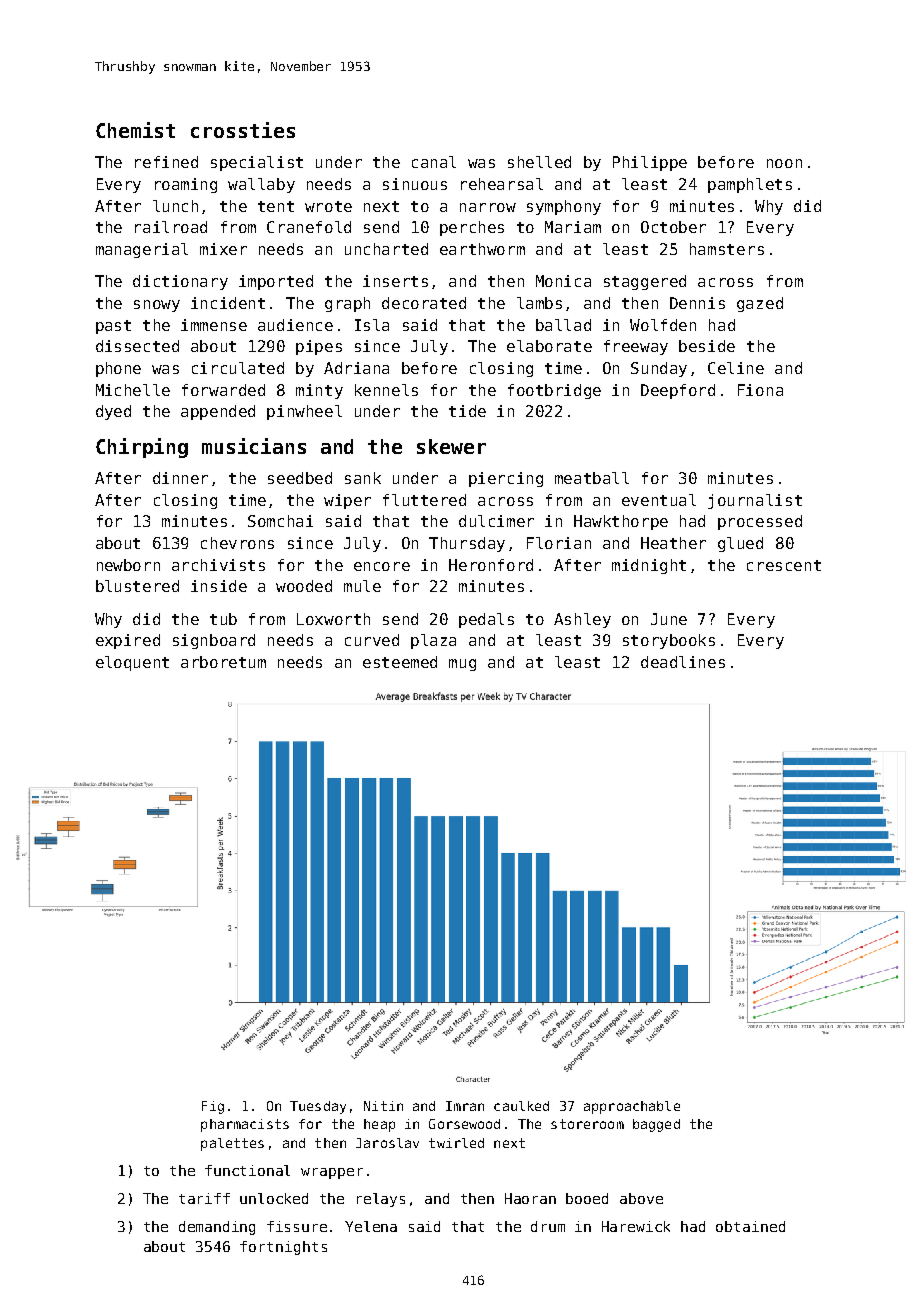 The image size is (924, 1308). Describe the element at coordinates (132, 663) in the screenshot. I see `eloquent` at that location.
